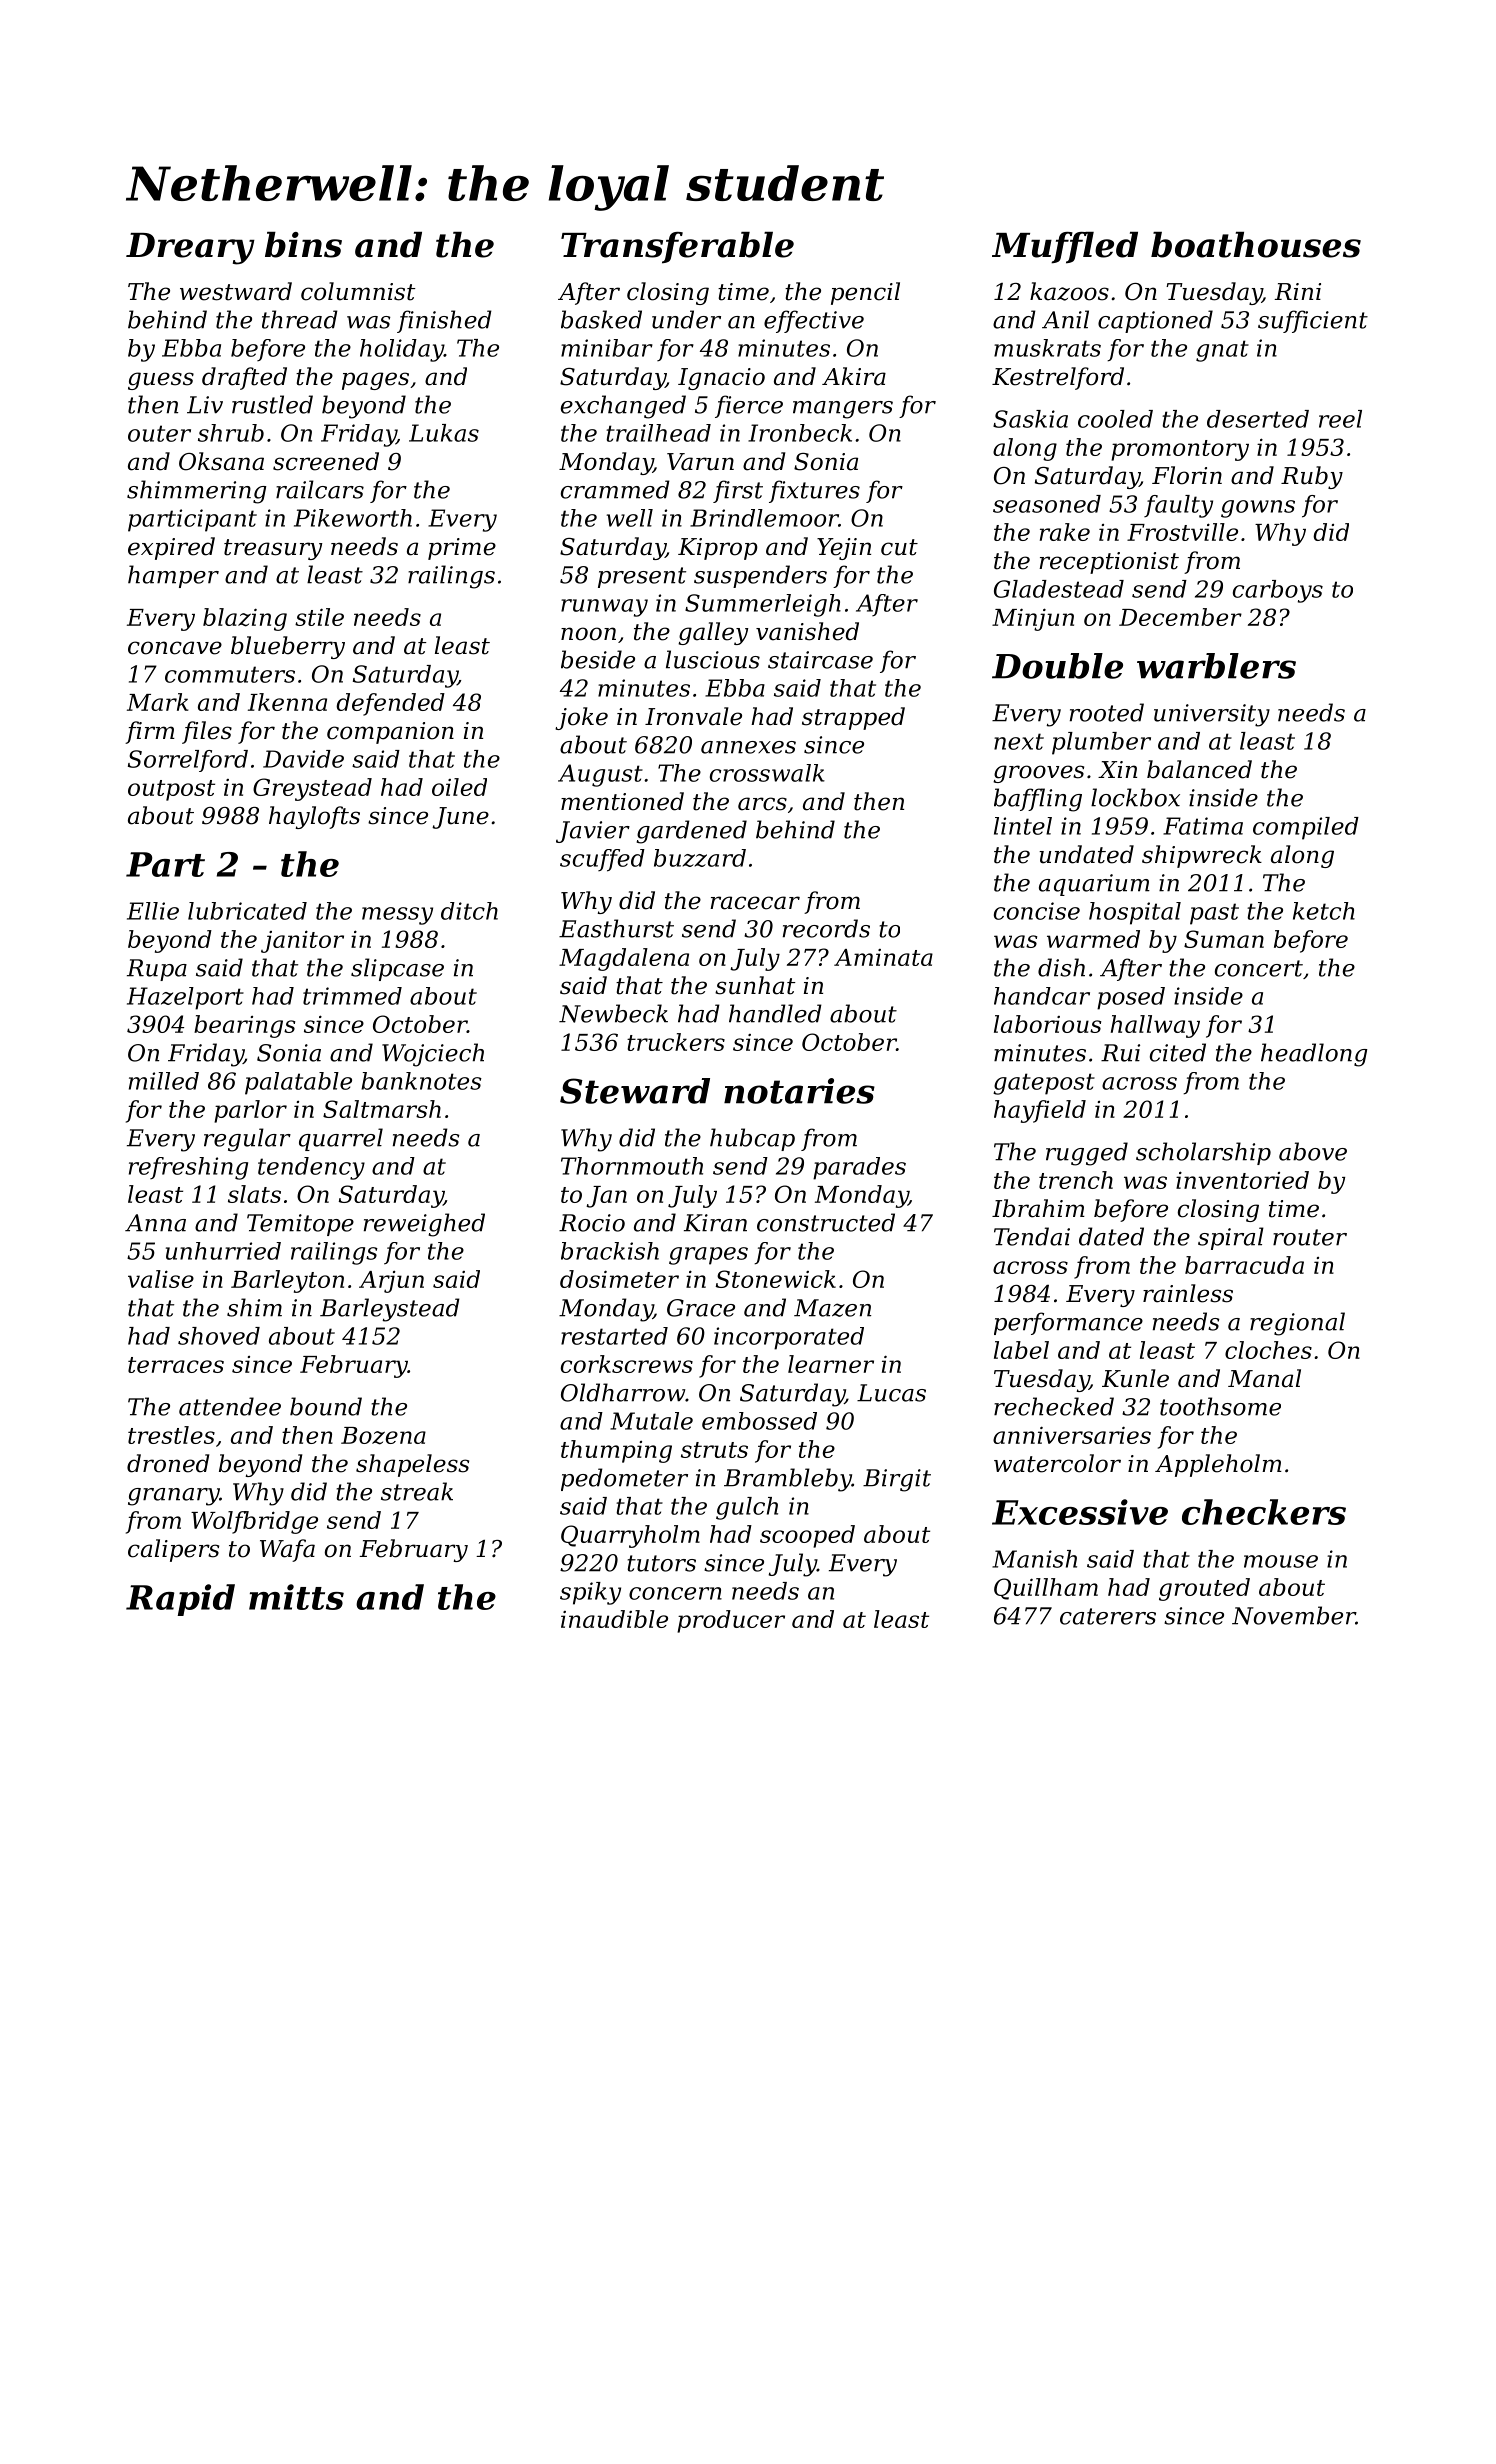 This screenshot has width=1496, height=2464. What do you see at coordinates (247, 1140) in the screenshot?
I see `regular` at bounding box center [247, 1140].
